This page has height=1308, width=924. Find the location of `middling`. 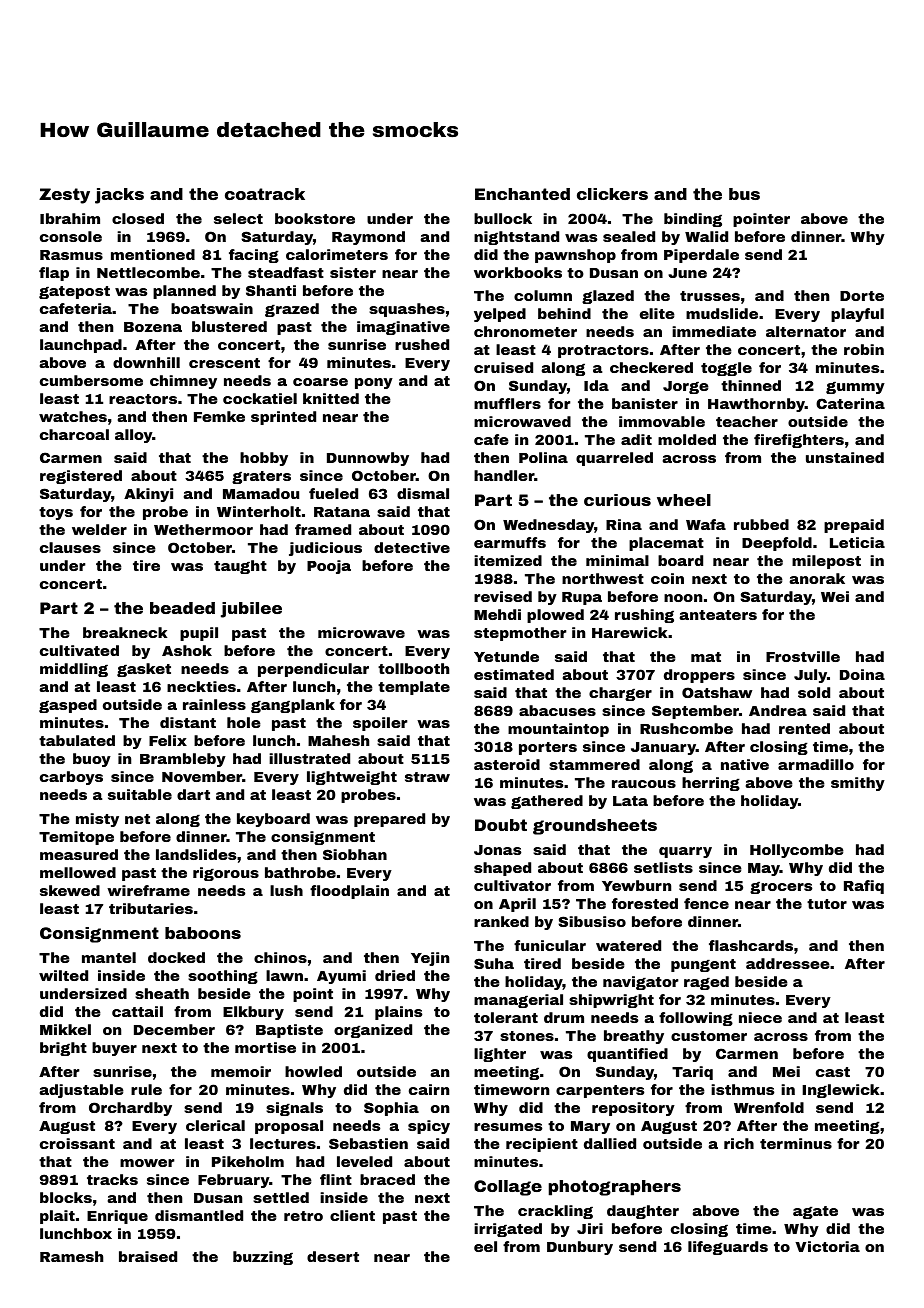

middling is located at coordinates (74, 670).
